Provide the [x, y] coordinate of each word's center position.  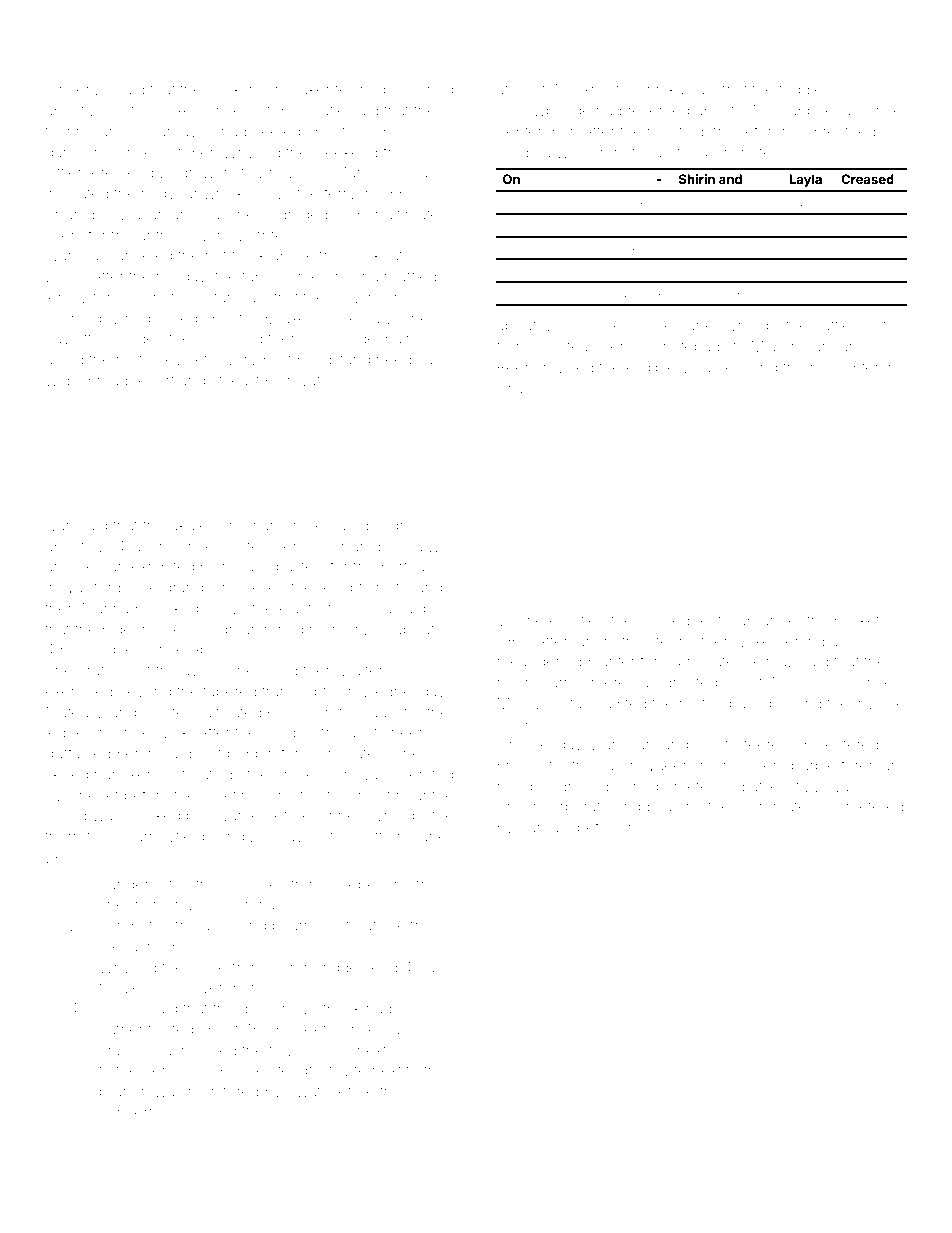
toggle [800, 91]
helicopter [845, 367]
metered [875, 806]
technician [81, 131]
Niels [134, 987]
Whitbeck [328, 1008]
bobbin [251, 753]
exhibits [600, 89]
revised [568, 367]
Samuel [545, 827]
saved [177, 318]
